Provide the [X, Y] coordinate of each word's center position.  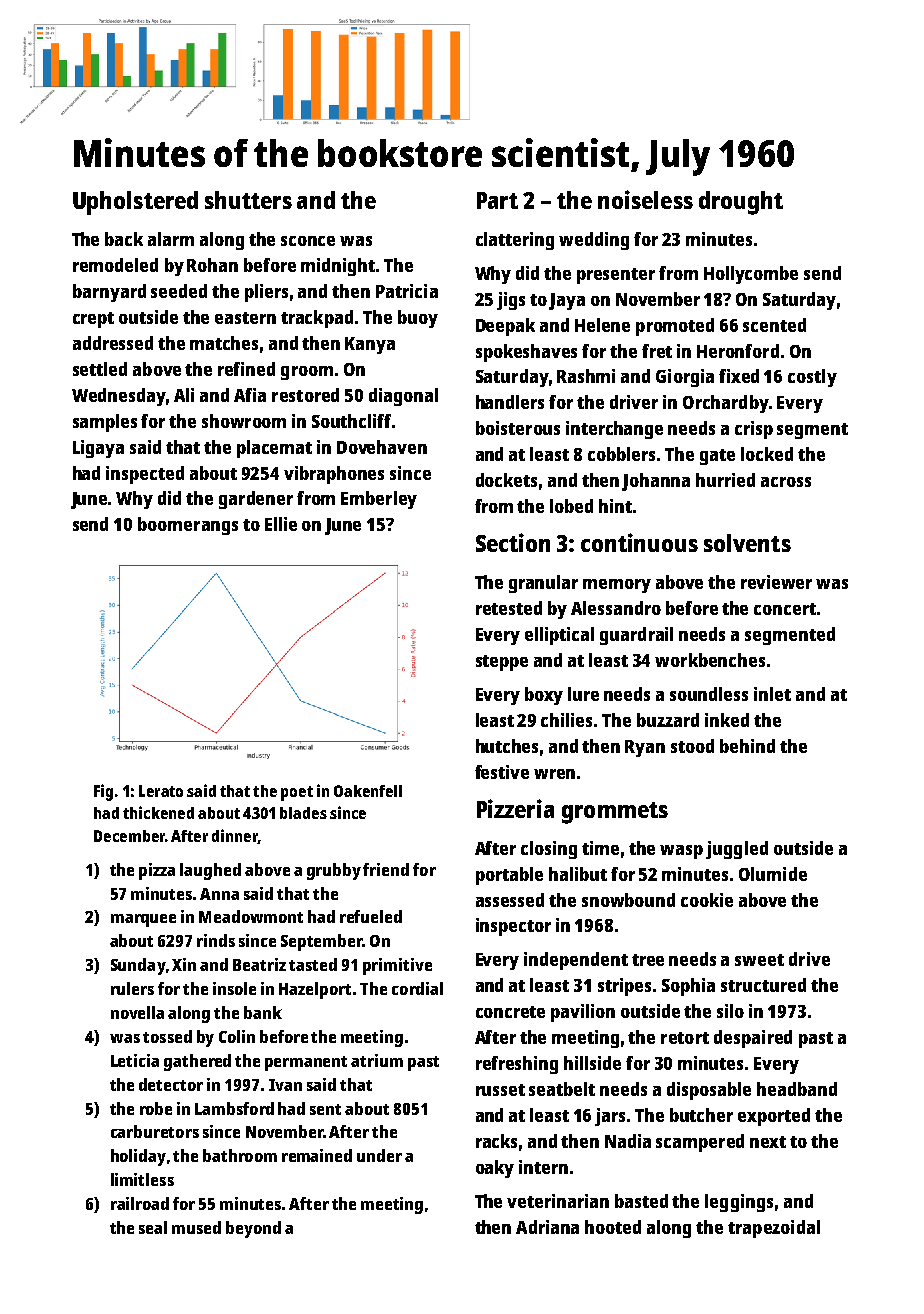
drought [741, 203]
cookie [707, 900]
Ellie [281, 524]
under [379, 1155]
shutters [248, 200]
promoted [675, 327]
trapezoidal [774, 1229]
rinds [216, 940]
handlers [510, 402]
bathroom [240, 1155]
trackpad [317, 319]
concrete [510, 1012]
